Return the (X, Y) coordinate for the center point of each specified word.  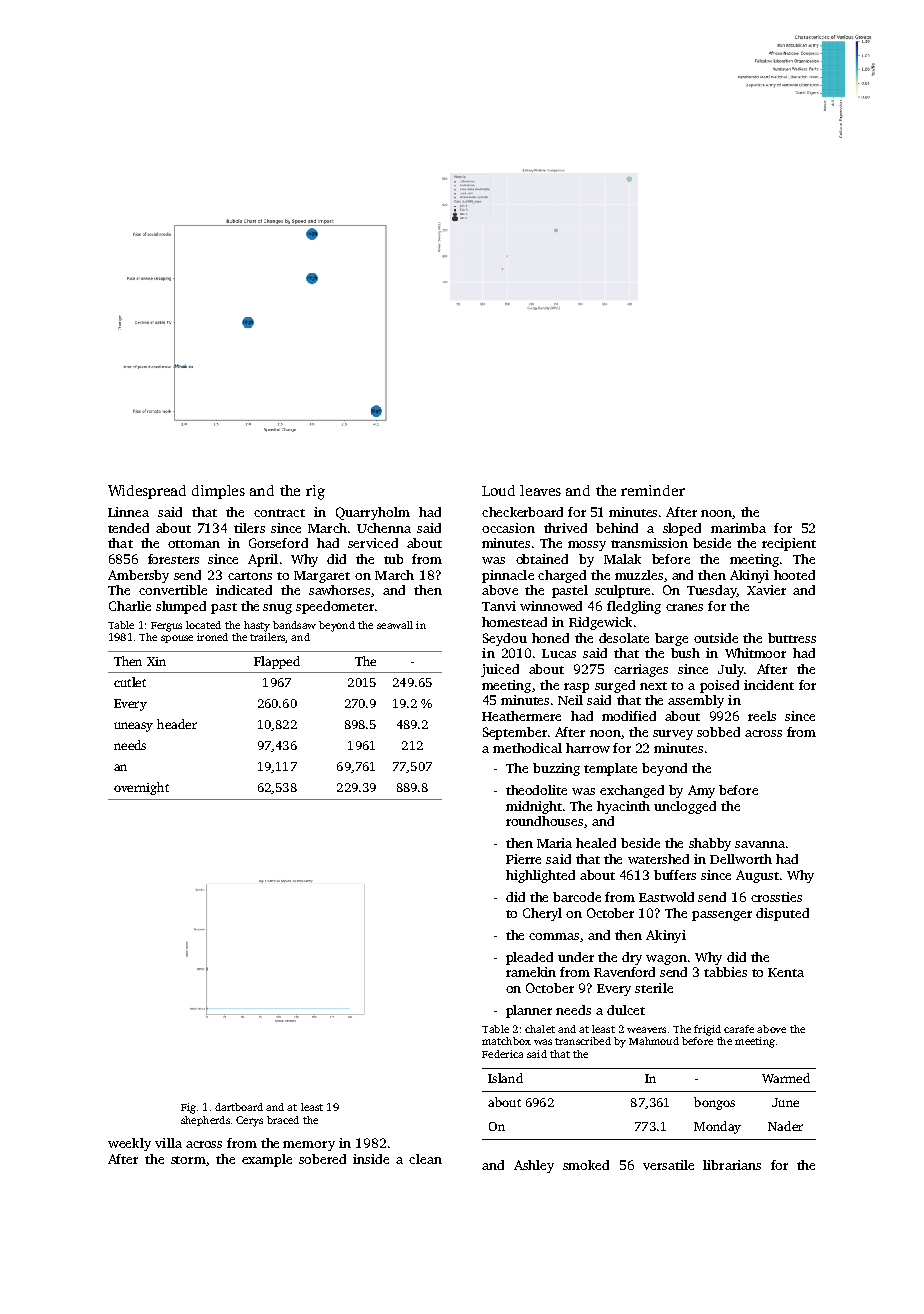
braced (283, 1120)
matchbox (506, 1041)
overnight (141, 788)
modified (629, 716)
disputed (782, 914)
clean (425, 1159)
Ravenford (624, 972)
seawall (395, 625)
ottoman (194, 544)
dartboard (239, 1107)
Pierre (523, 859)
